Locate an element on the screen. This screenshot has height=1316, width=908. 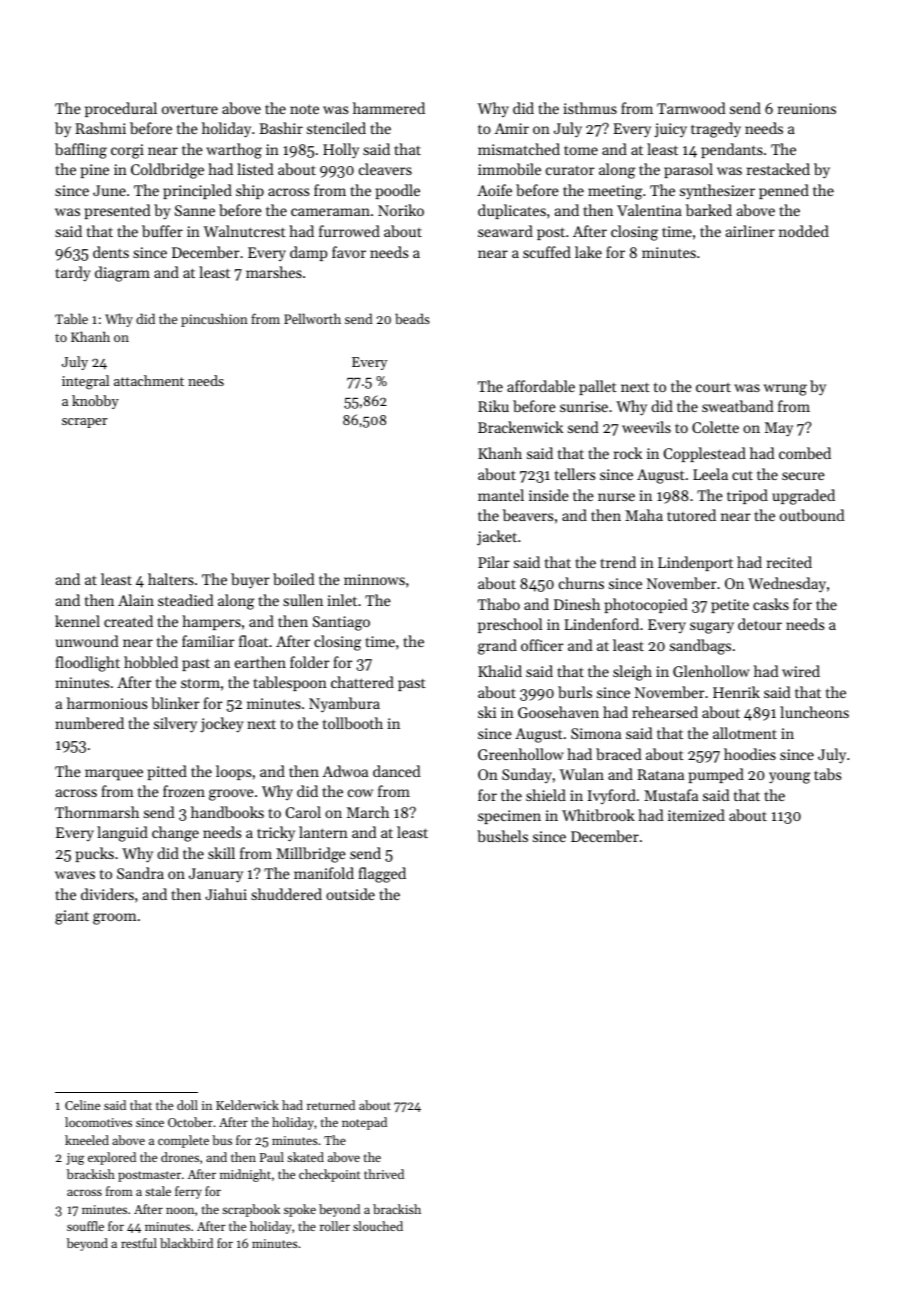
pallet is located at coordinates (598, 387).
